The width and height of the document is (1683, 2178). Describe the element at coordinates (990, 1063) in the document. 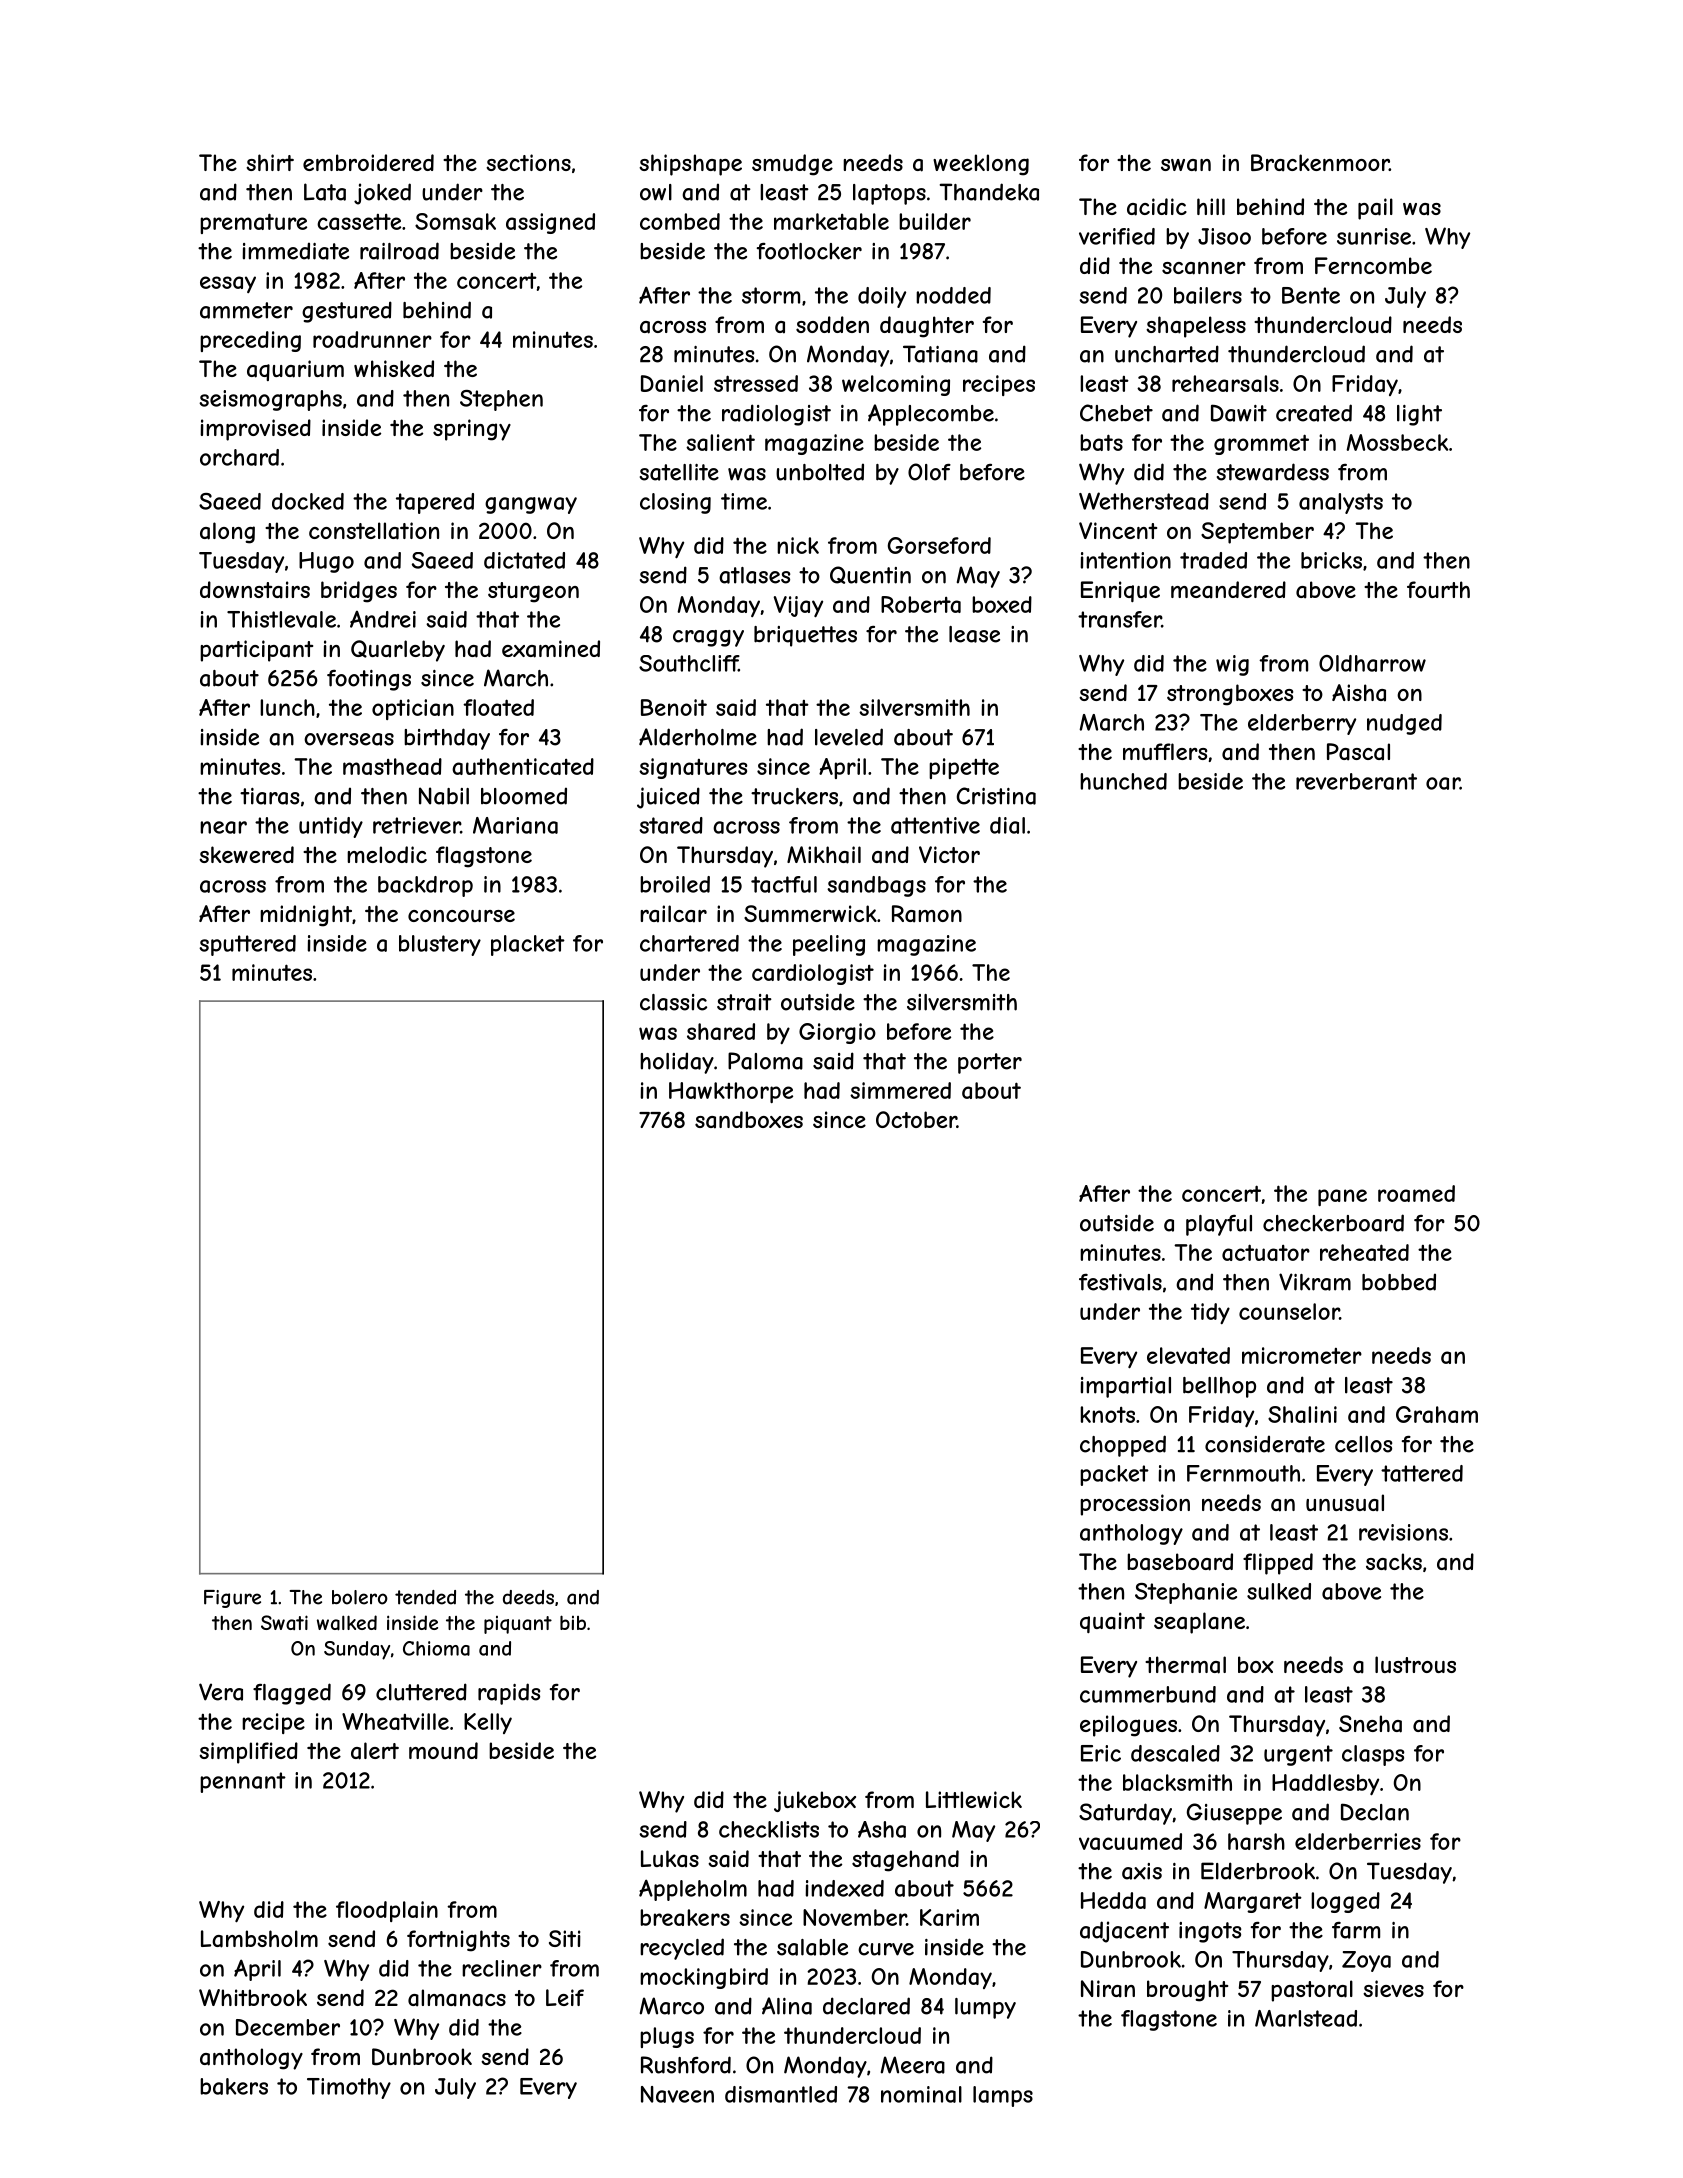

I see `porter` at that location.
